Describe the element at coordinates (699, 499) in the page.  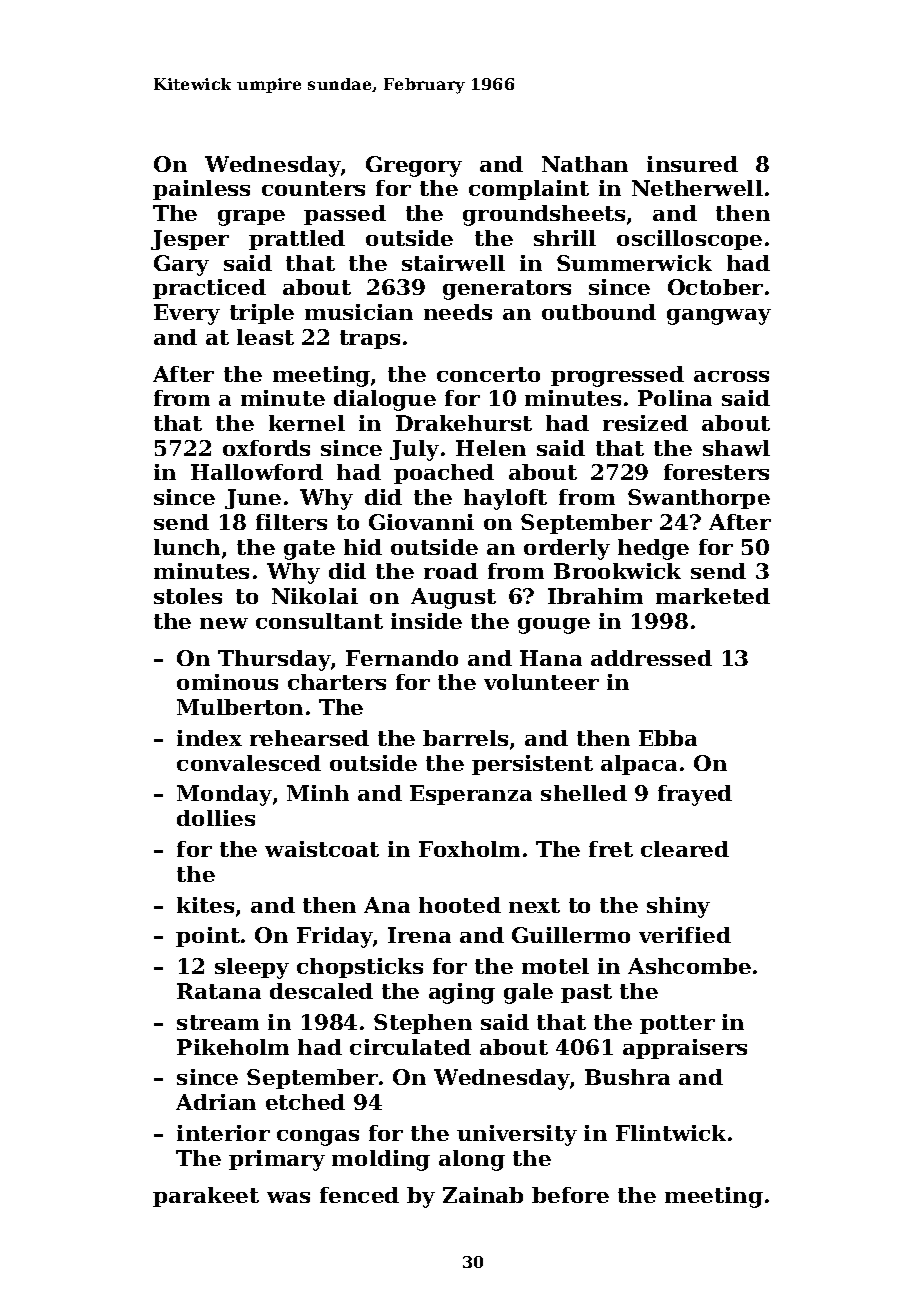
I see `Swanthorpe` at that location.
